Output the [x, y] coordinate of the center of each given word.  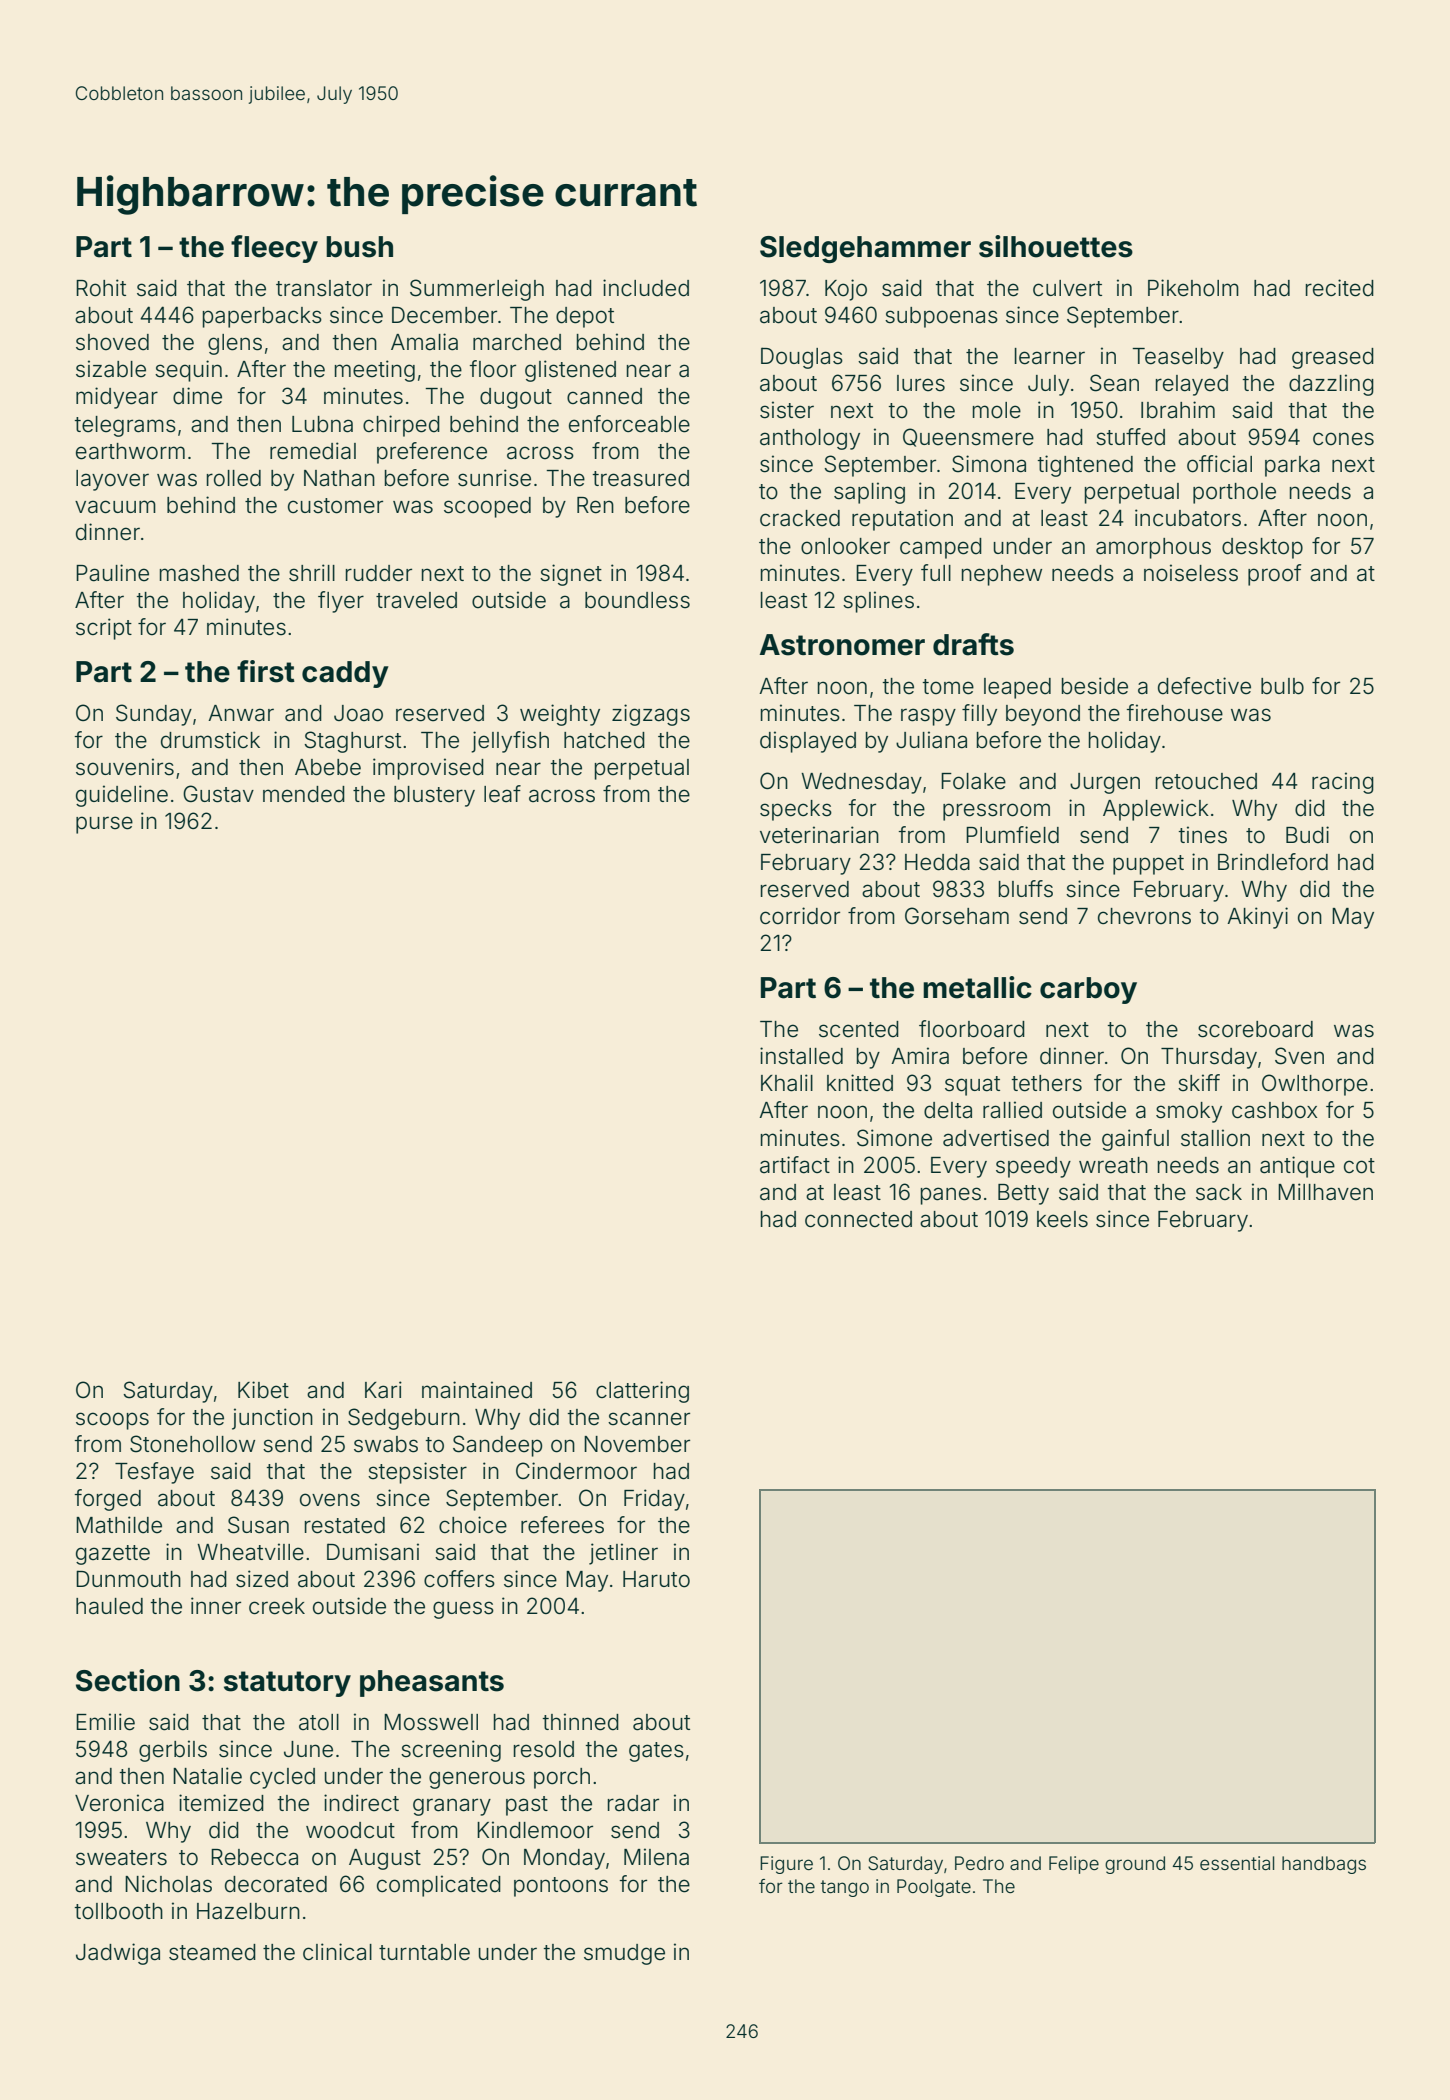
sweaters [121, 1858]
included [646, 288]
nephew [1002, 575]
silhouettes [1056, 246]
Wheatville [250, 1552]
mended [304, 794]
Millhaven [1325, 1192]
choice [473, 1525]
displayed [808, 742]
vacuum [115, 506]
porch [562, 1778]
